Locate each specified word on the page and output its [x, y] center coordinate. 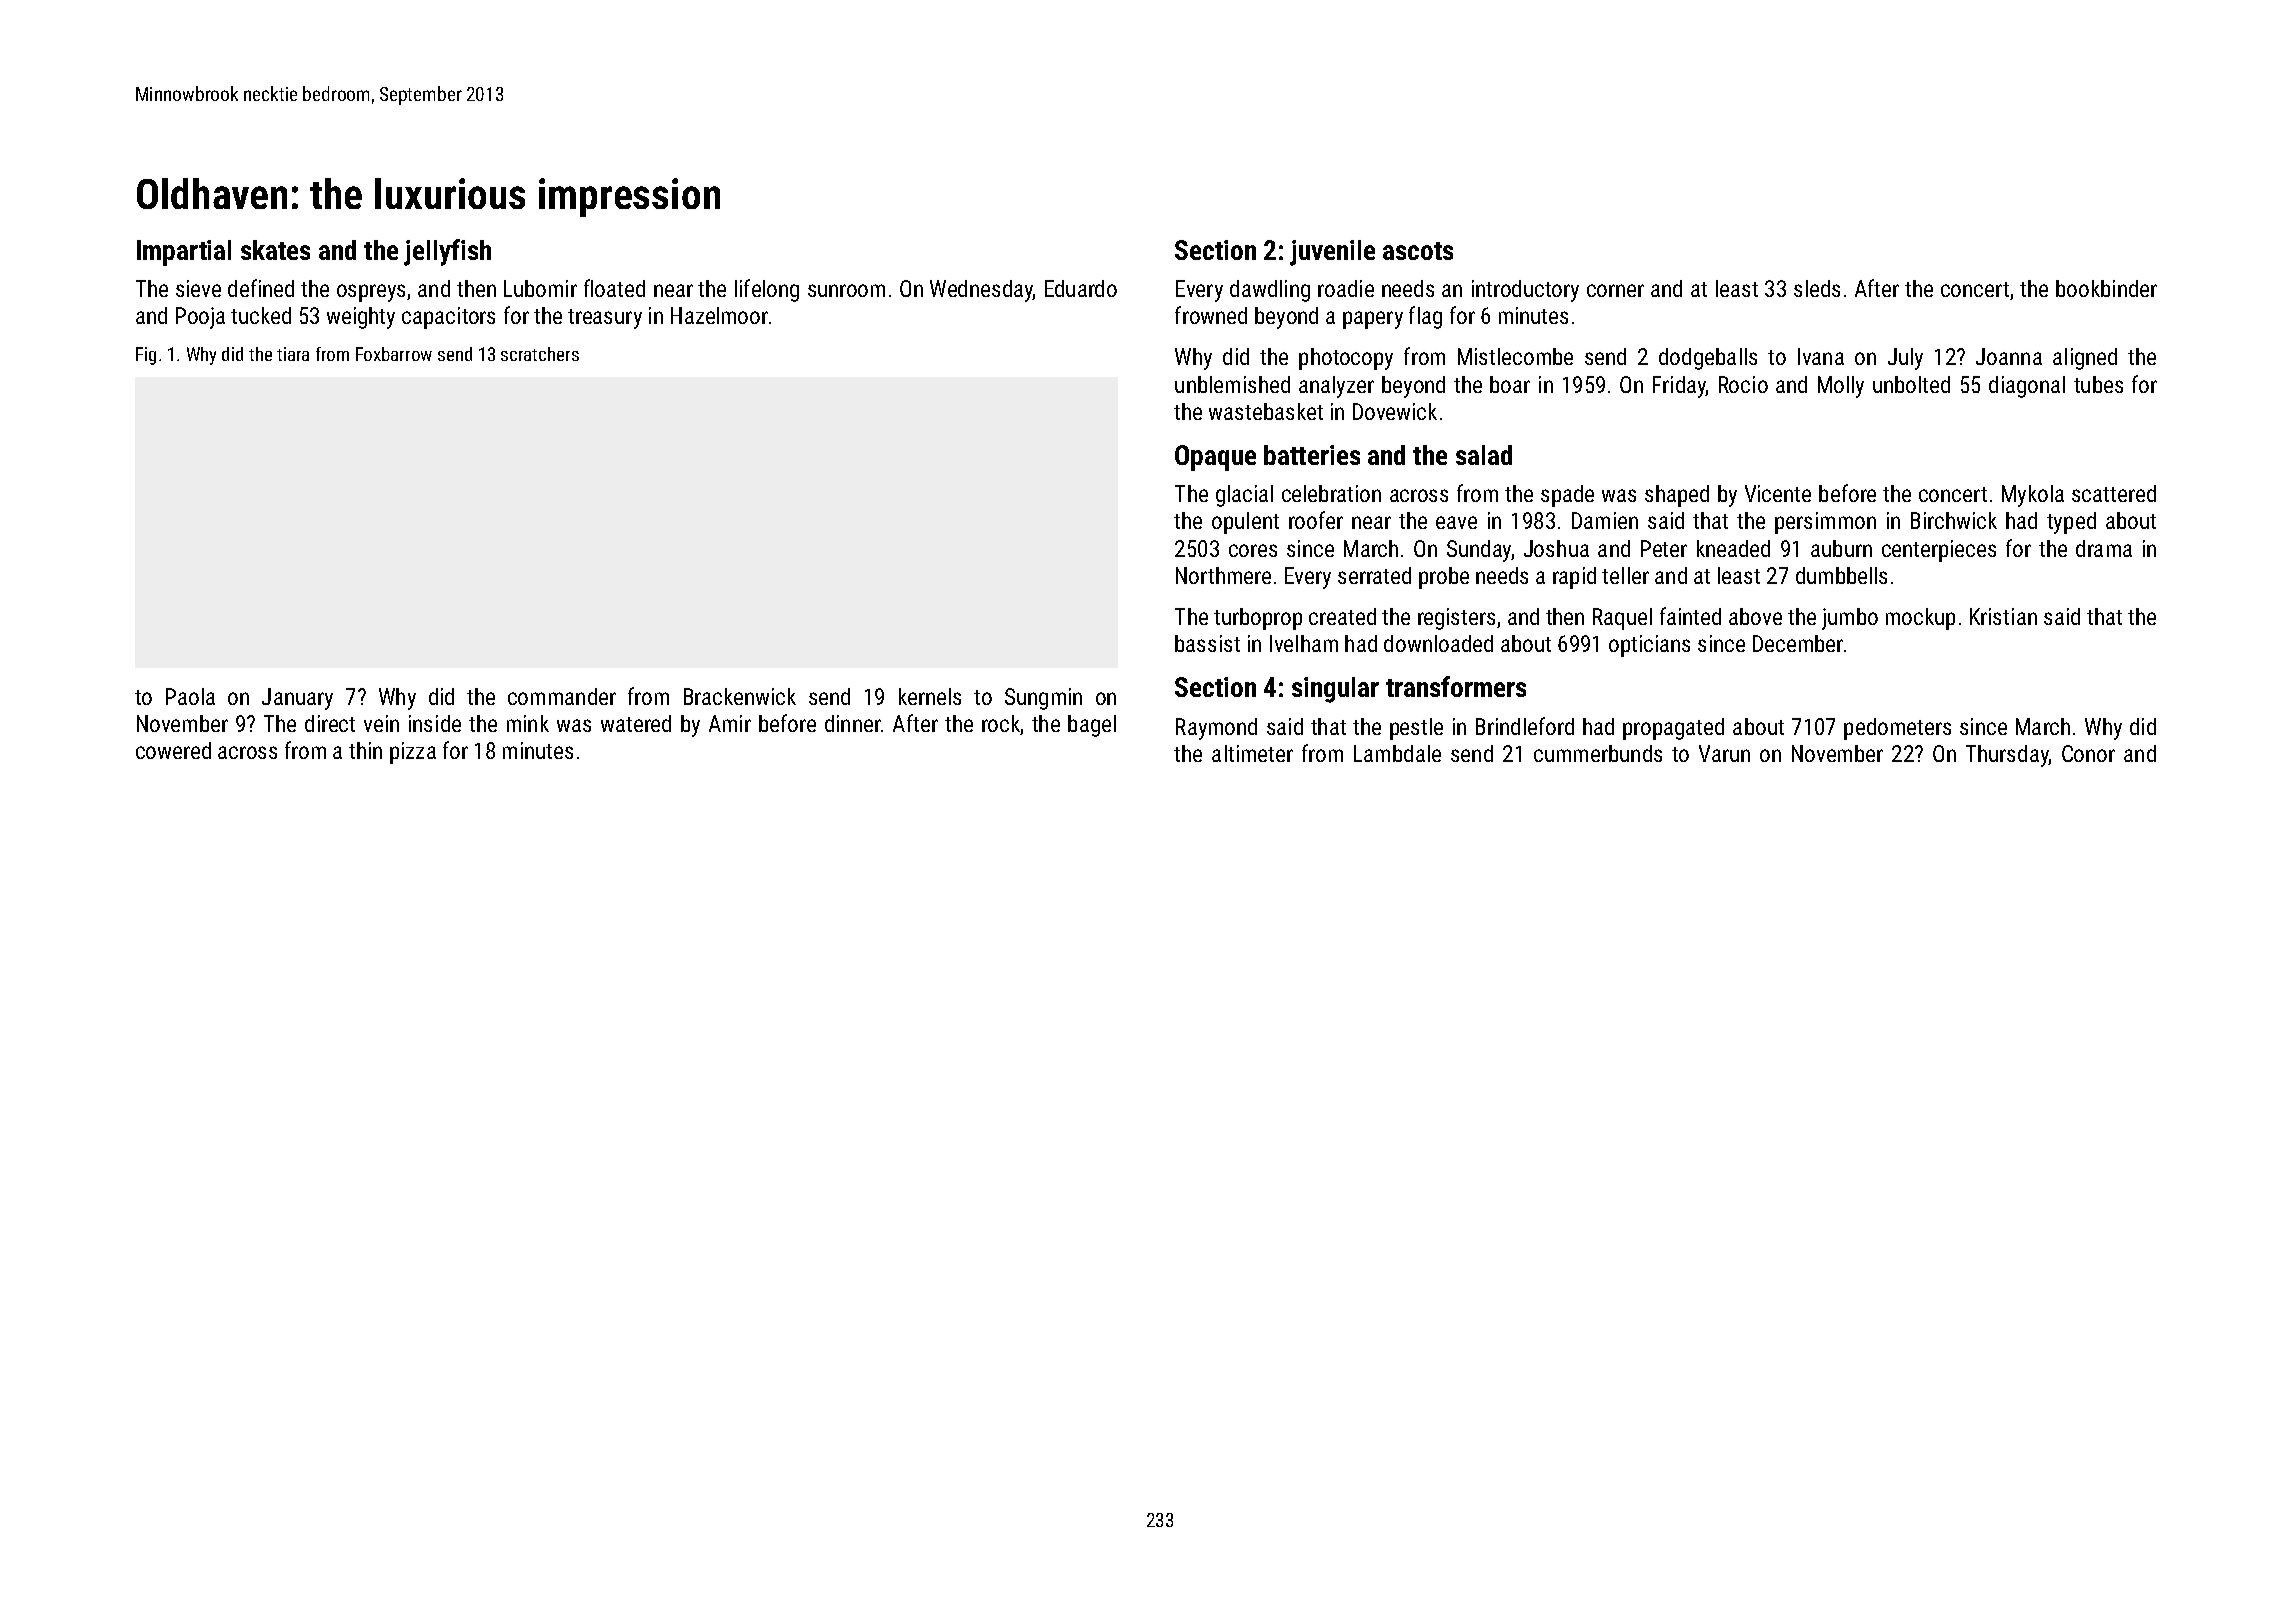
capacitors [448, 318]
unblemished [1232, 384]
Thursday [2007, 756]
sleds [1817, 288]
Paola [190, 696]
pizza [413, 753]
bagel [1092, 726]
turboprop [1258, 619]
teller [1625, 575]
